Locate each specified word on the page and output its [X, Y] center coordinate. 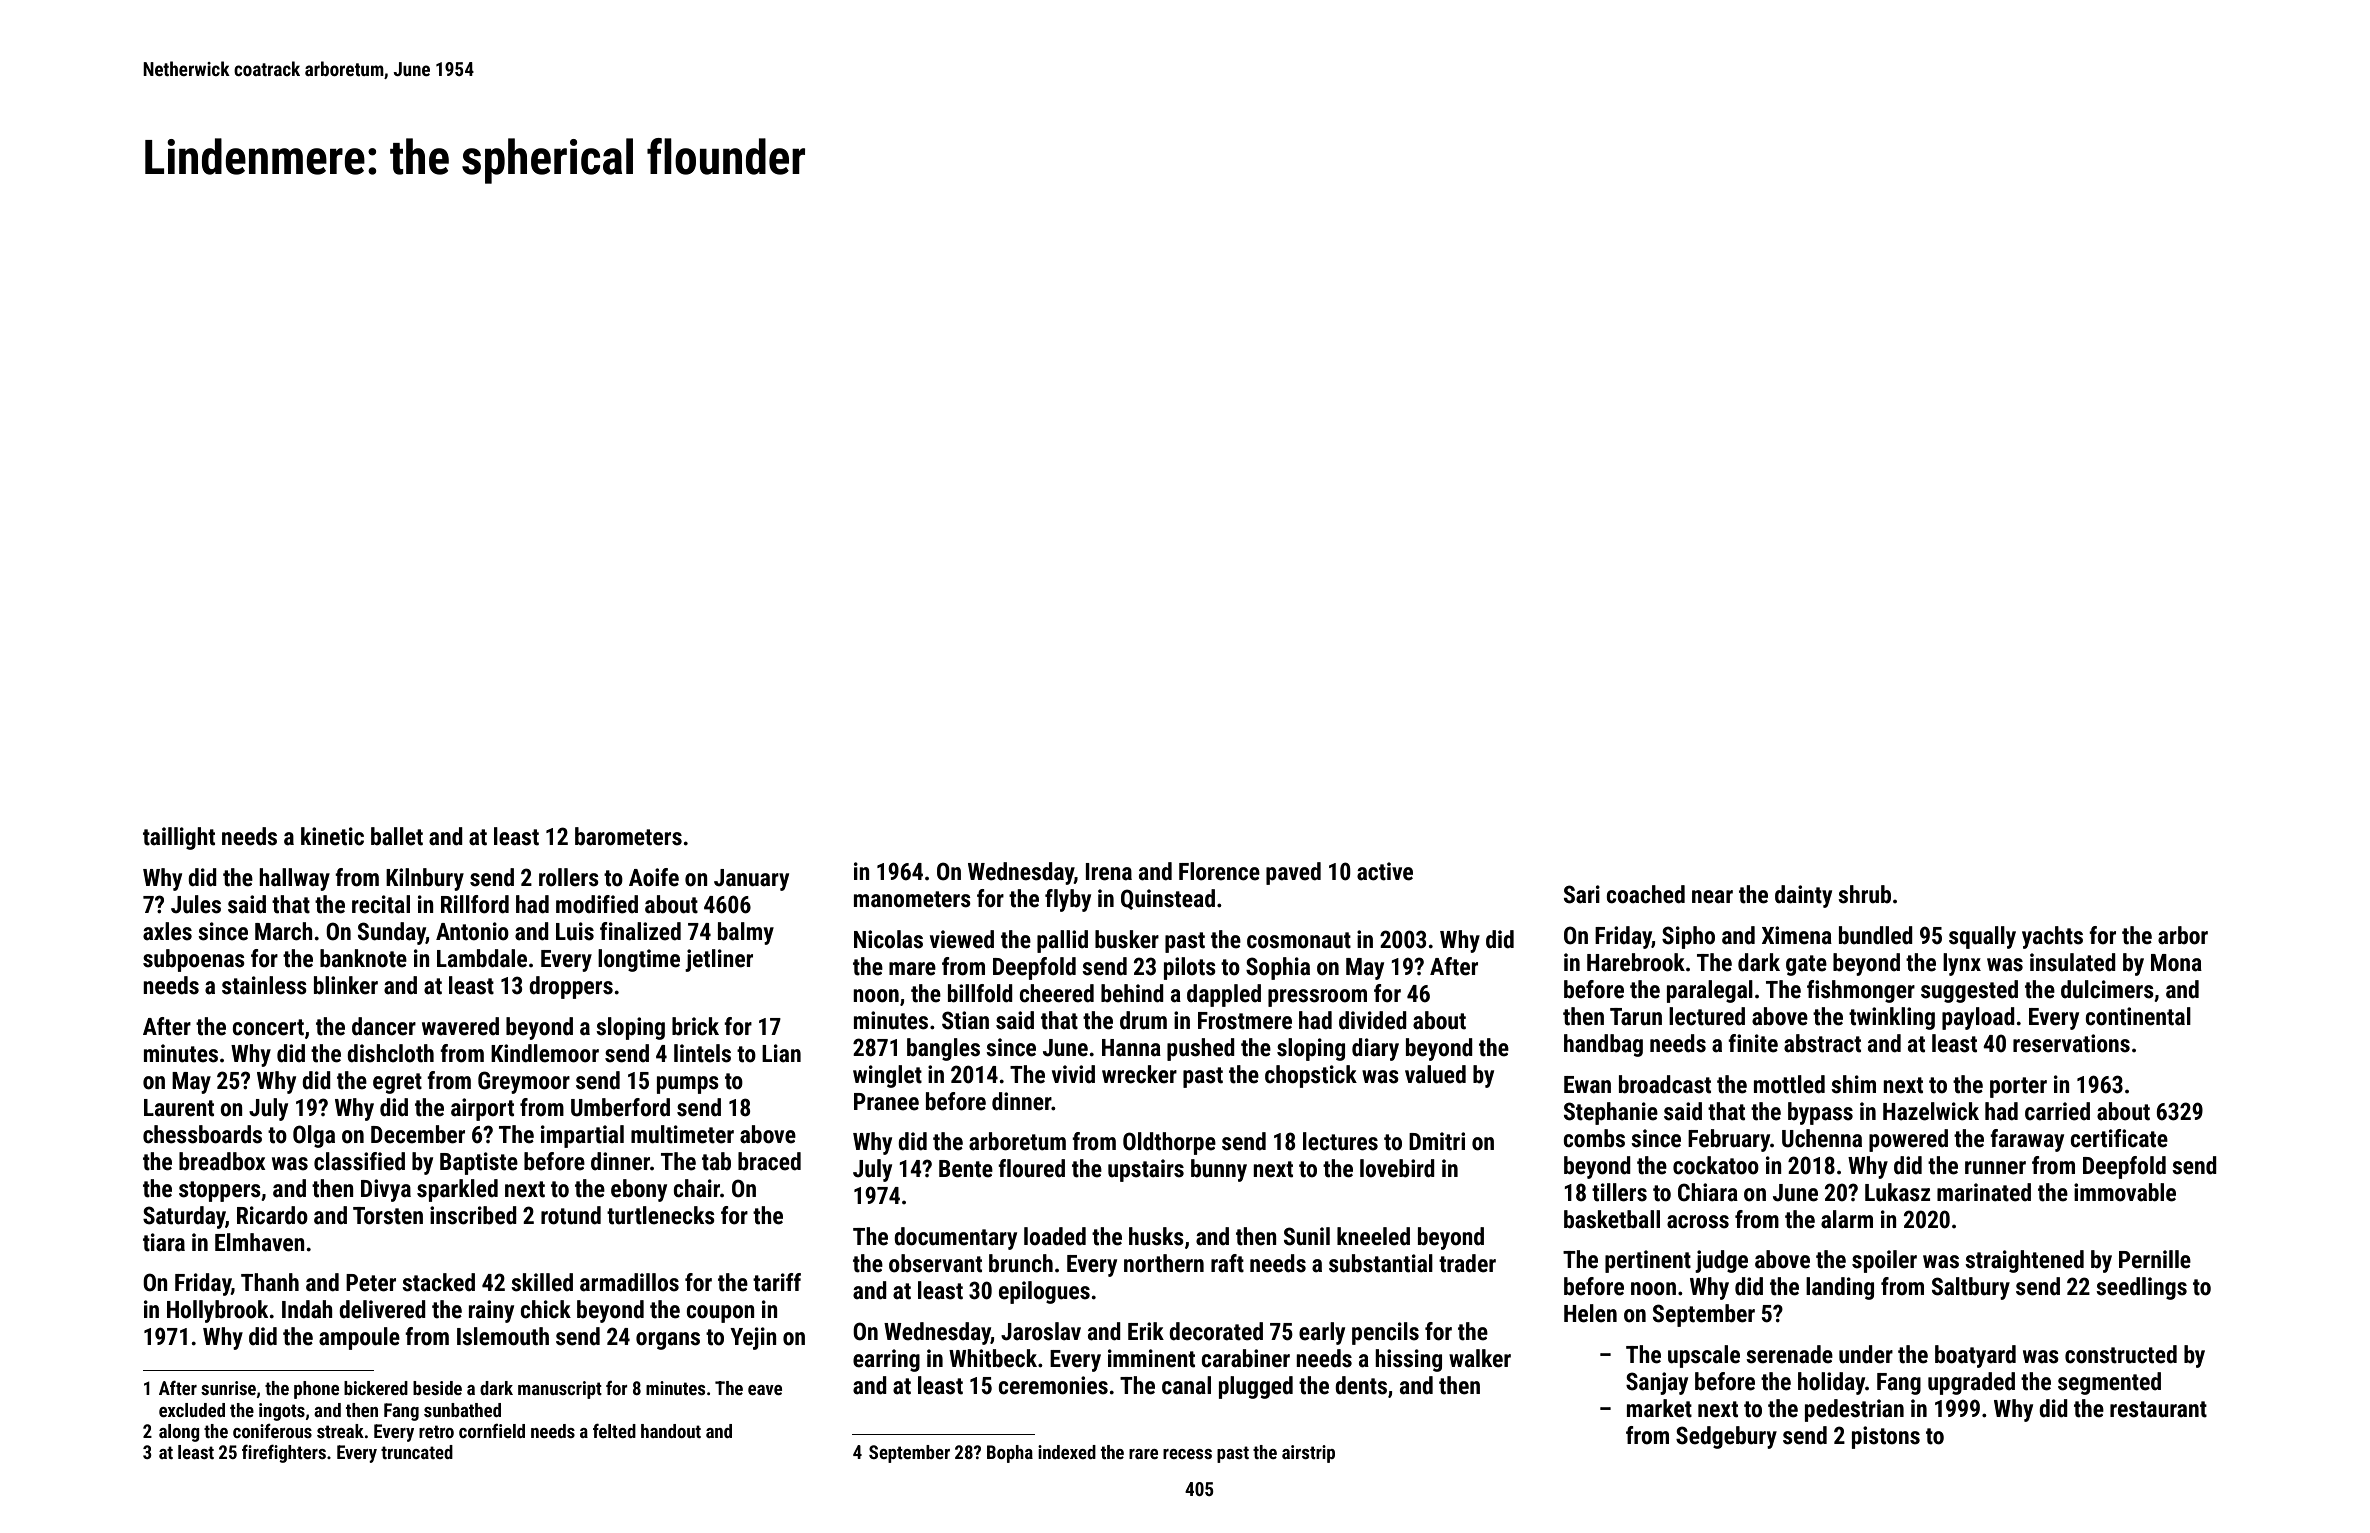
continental [2138, 1016]
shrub [1864, 894]
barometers [628, 836]
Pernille [2155, 1259]
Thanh [270, 1282]
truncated [417, 1452]
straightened [2024, 1261]
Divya [386, 1190]
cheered [1056, 993]
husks [1156, 1236]
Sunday [392, 933]
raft [1227, 1263]
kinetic [332, 836]
